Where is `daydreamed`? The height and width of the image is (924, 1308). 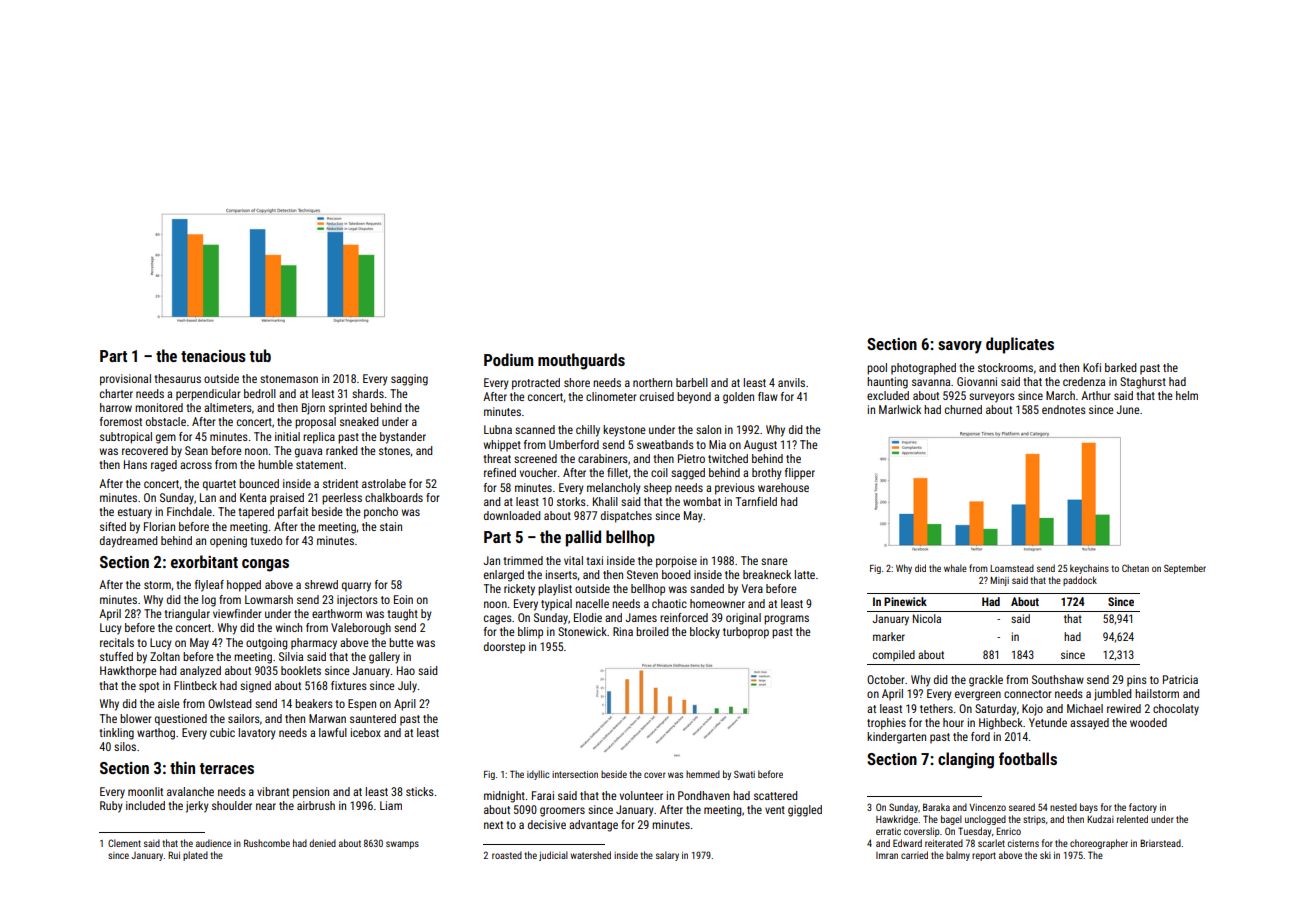 daydreamed is located at coordinates (128, 542).
